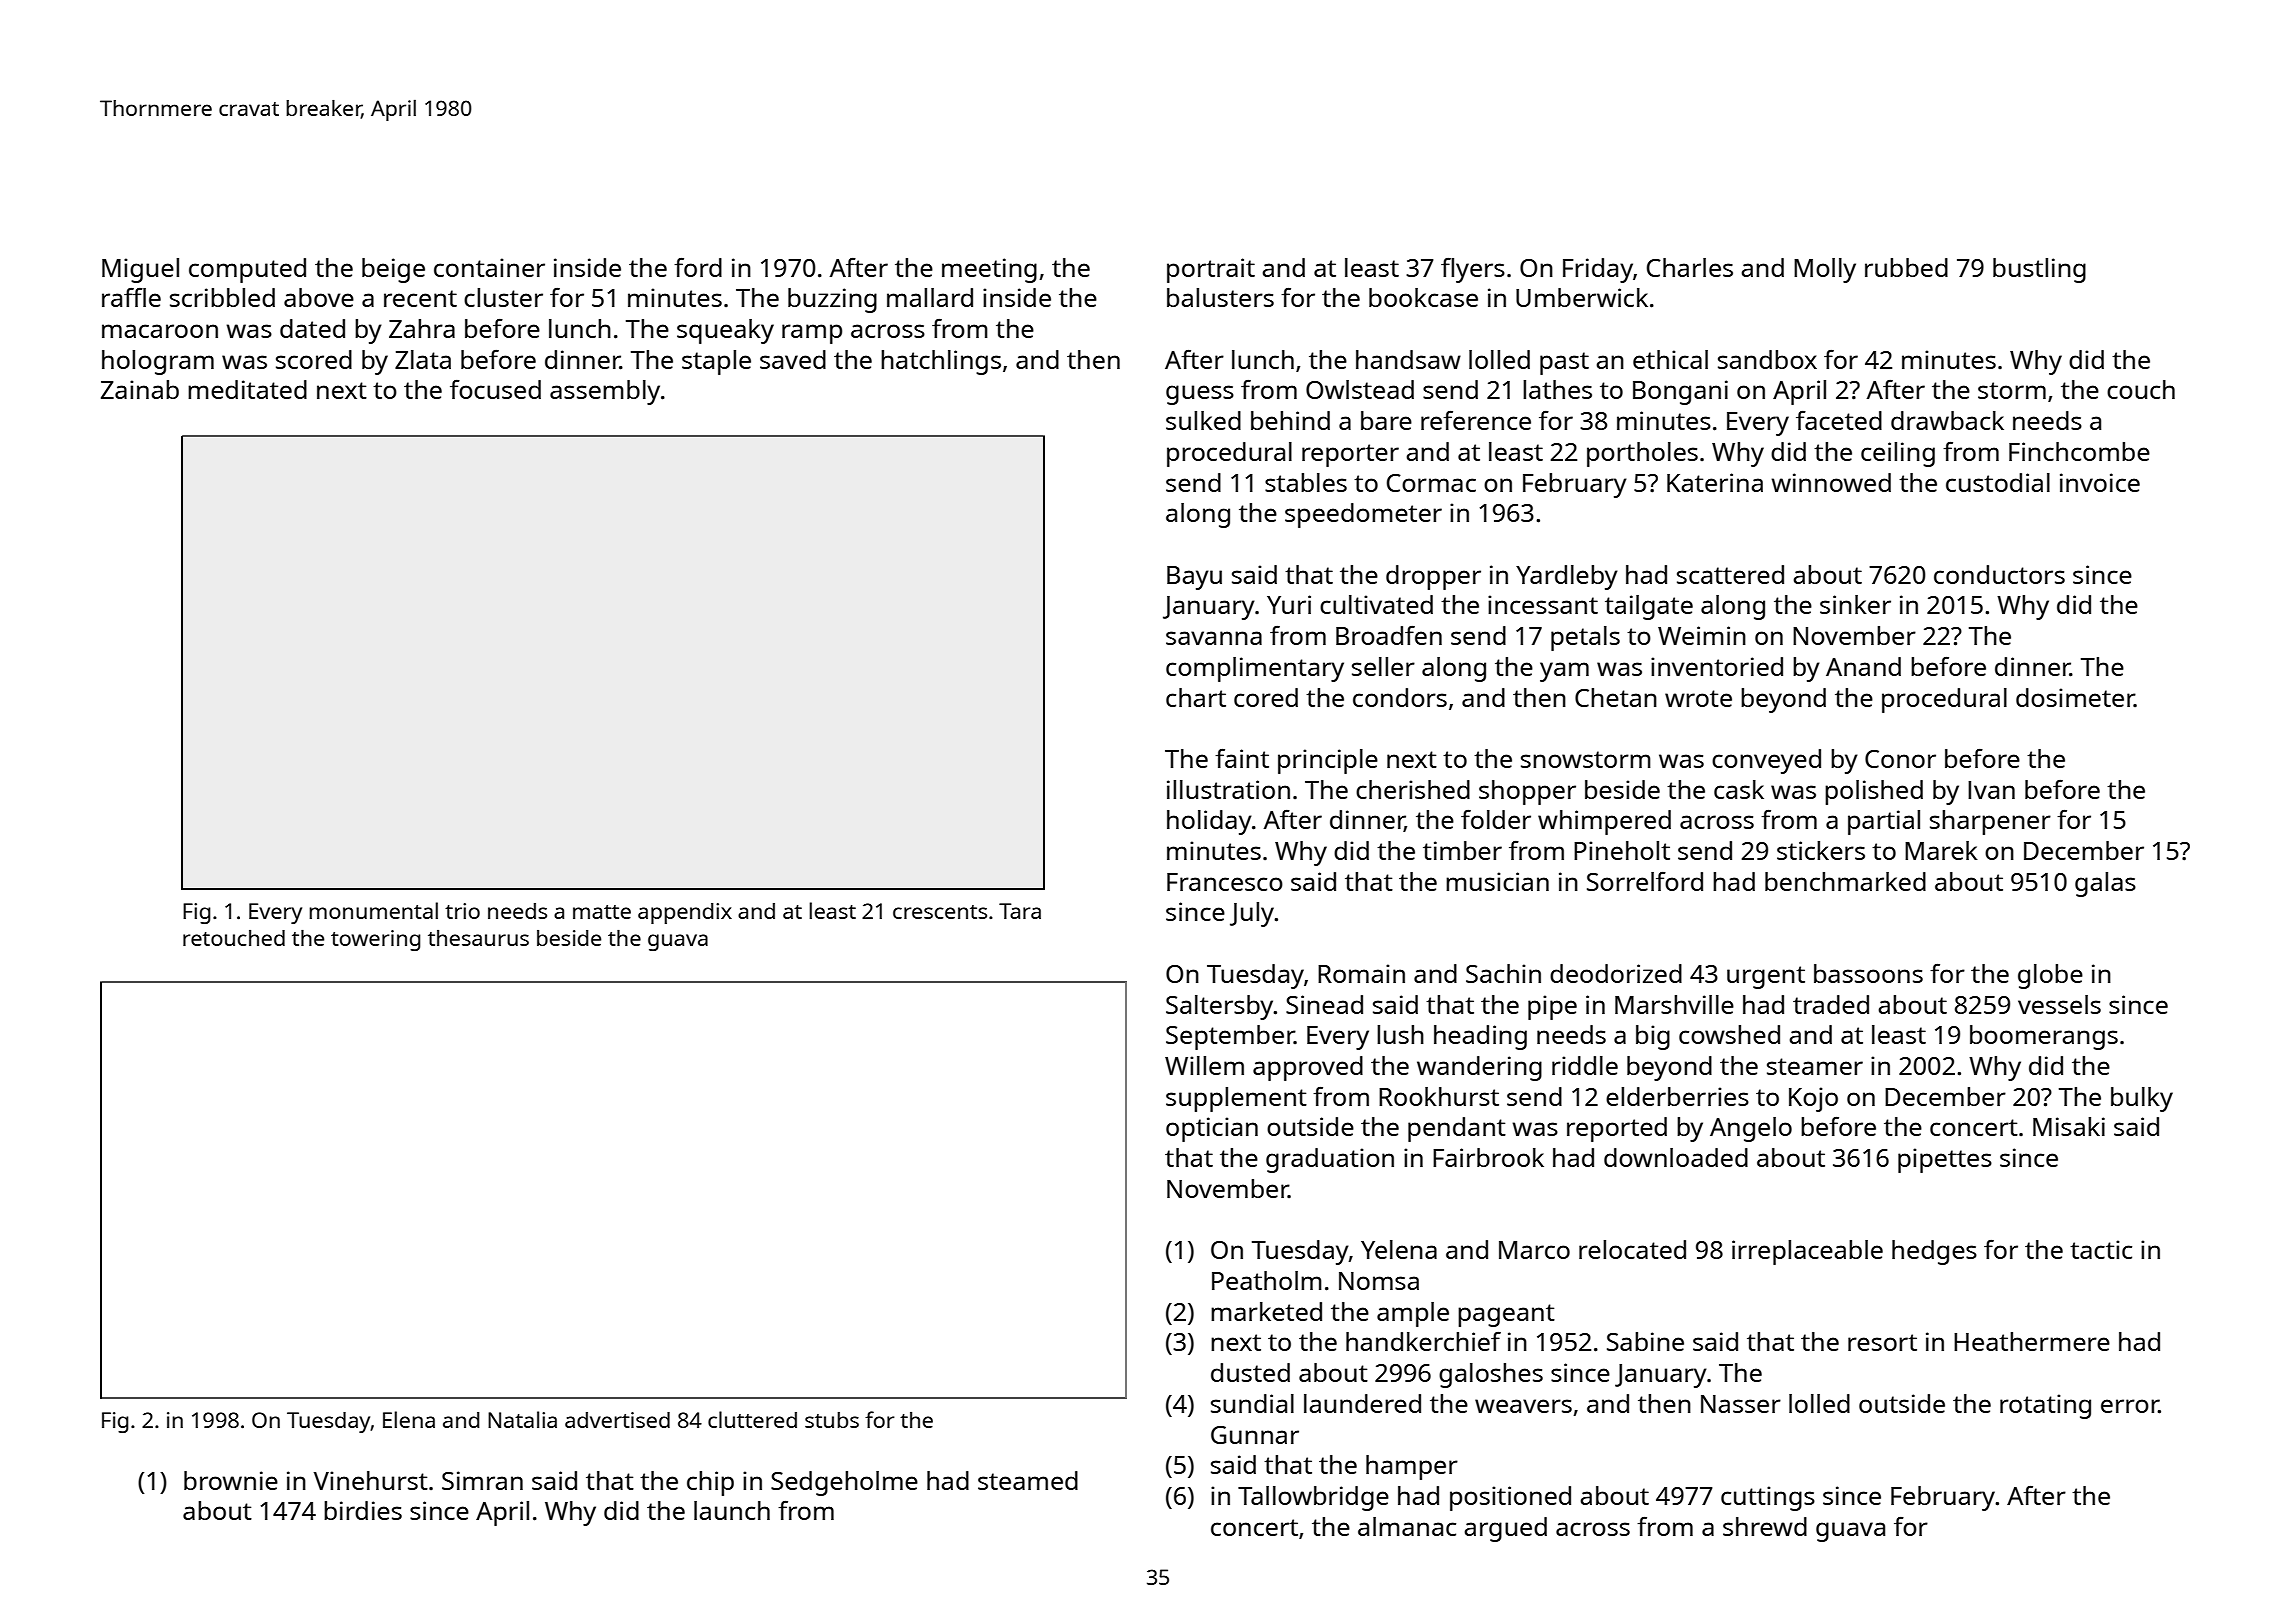 The image size is (2292, 1620). Describe the element at coordinates (1765, 1526) in the screenshot. I see `shrewd` at that location.
